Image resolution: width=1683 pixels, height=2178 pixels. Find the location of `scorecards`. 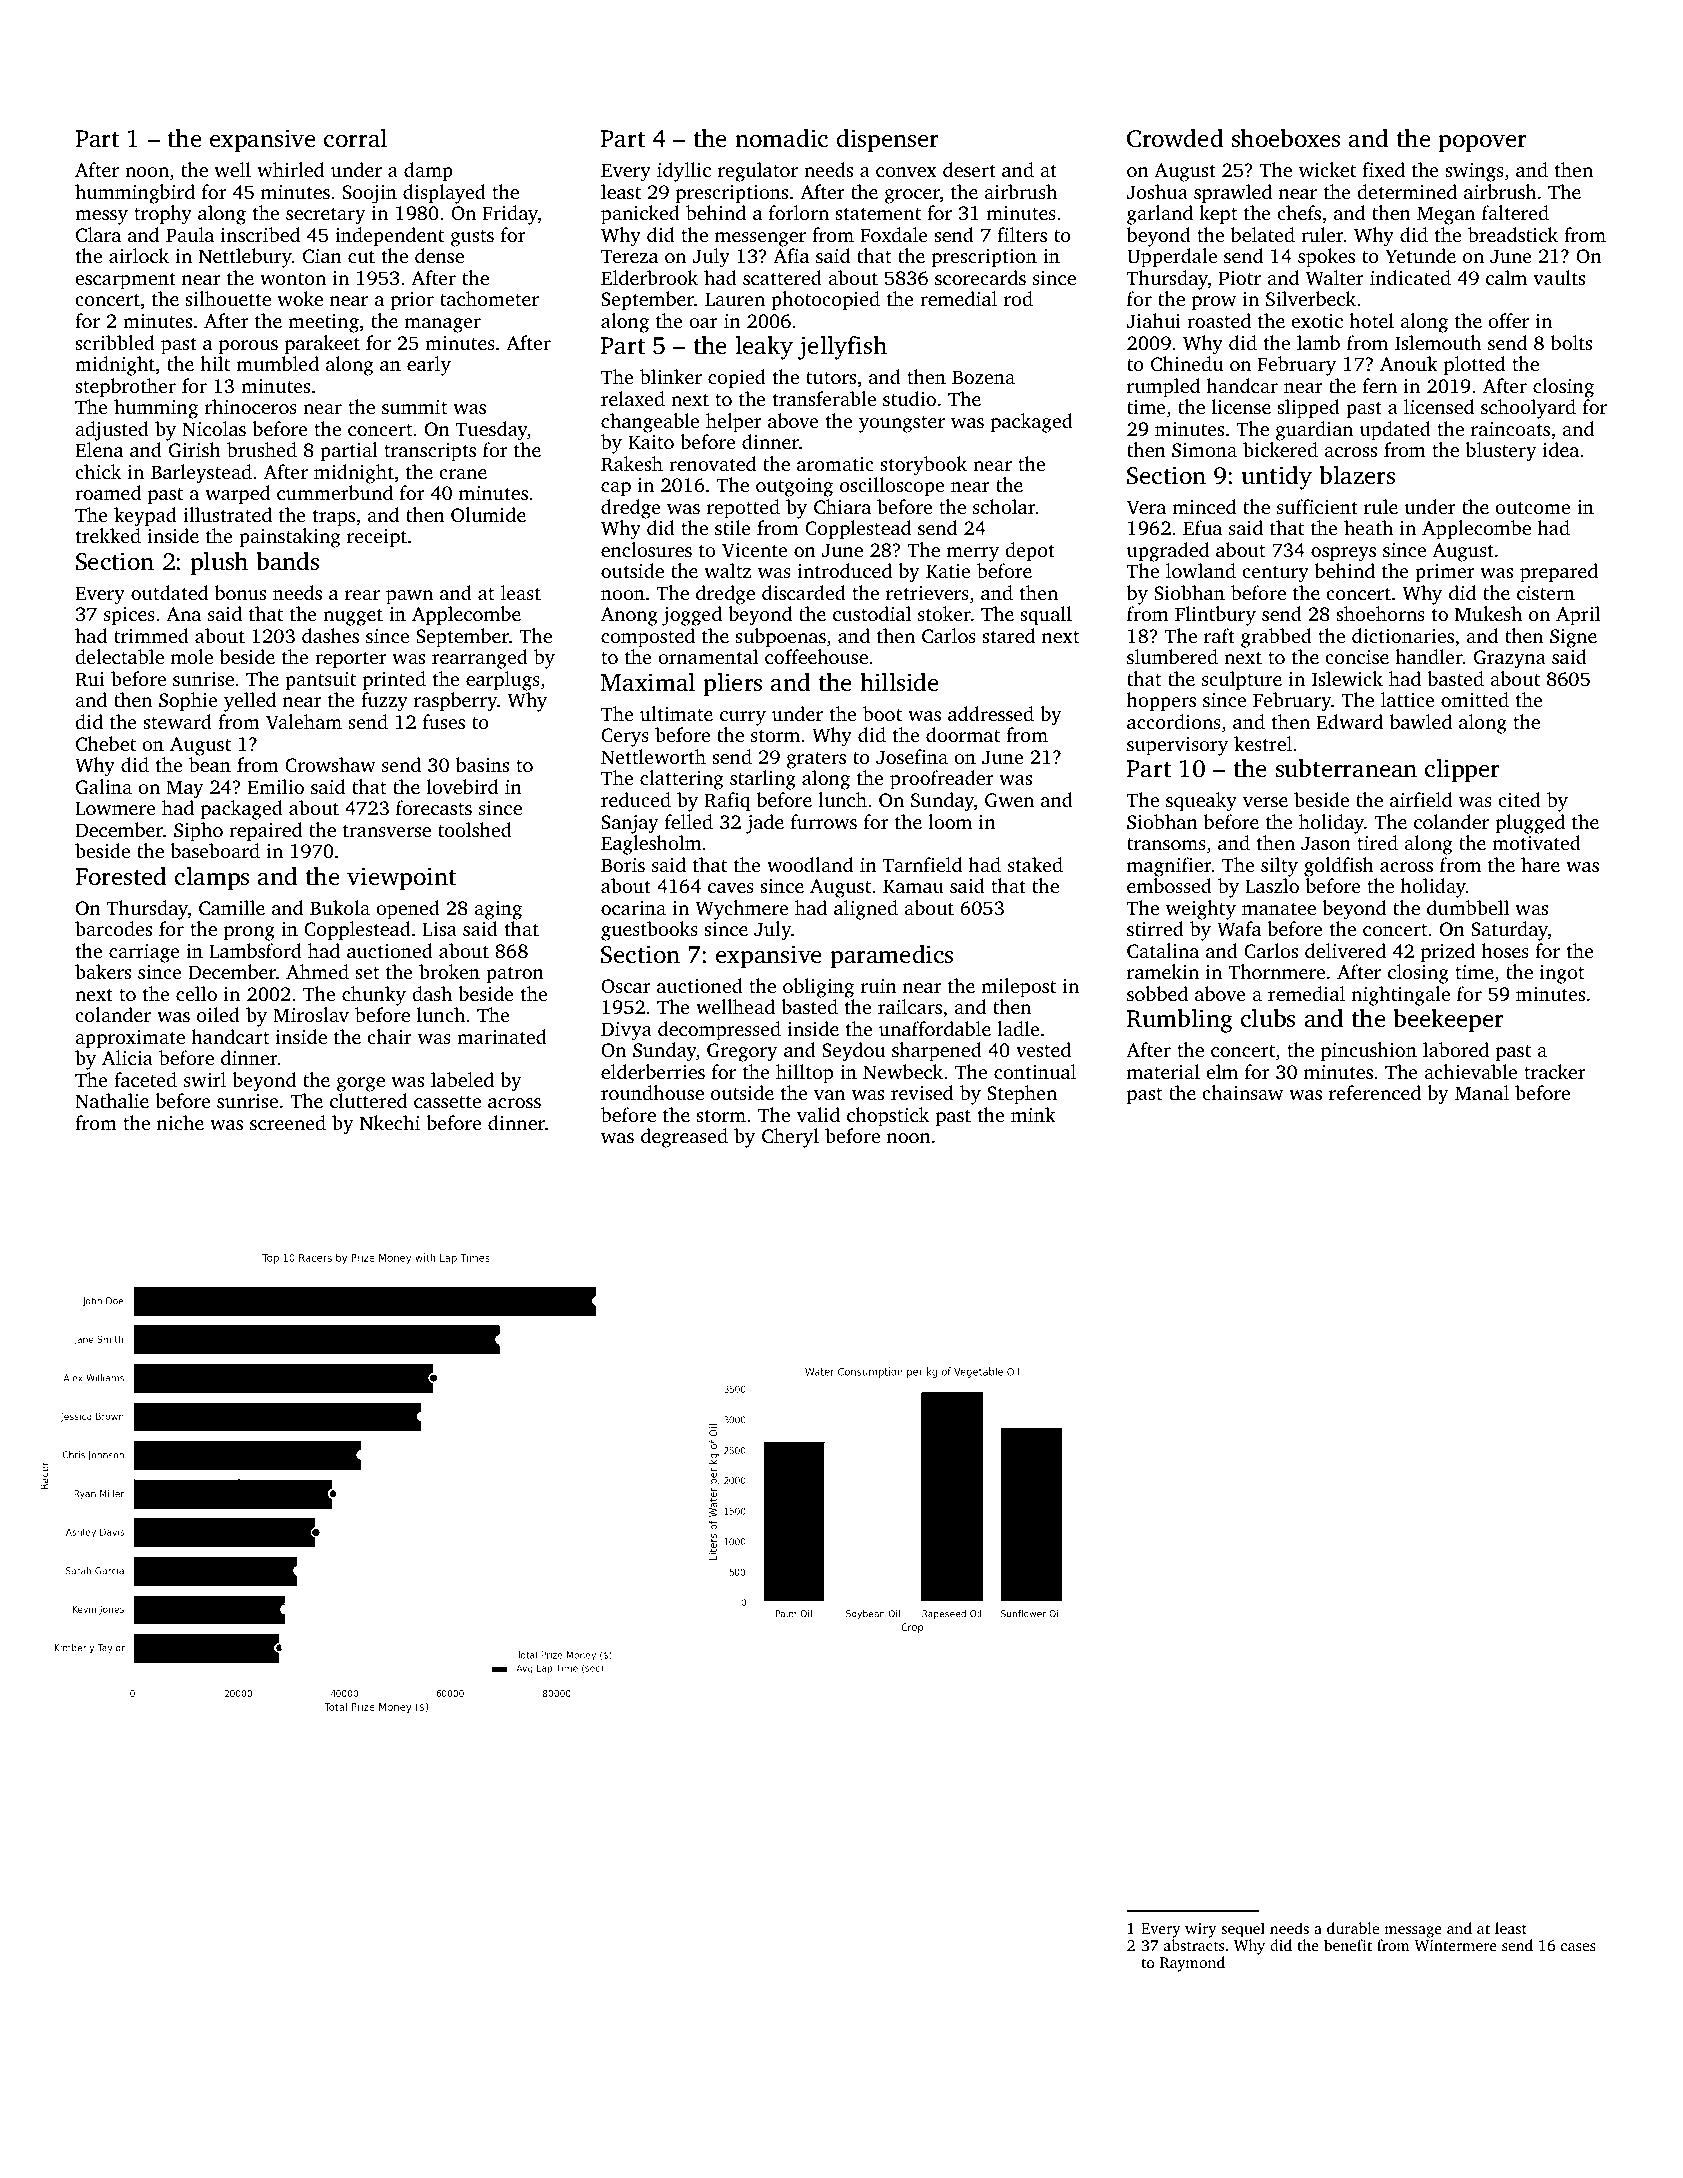

scorecards is located at coordinates (980, 277).
